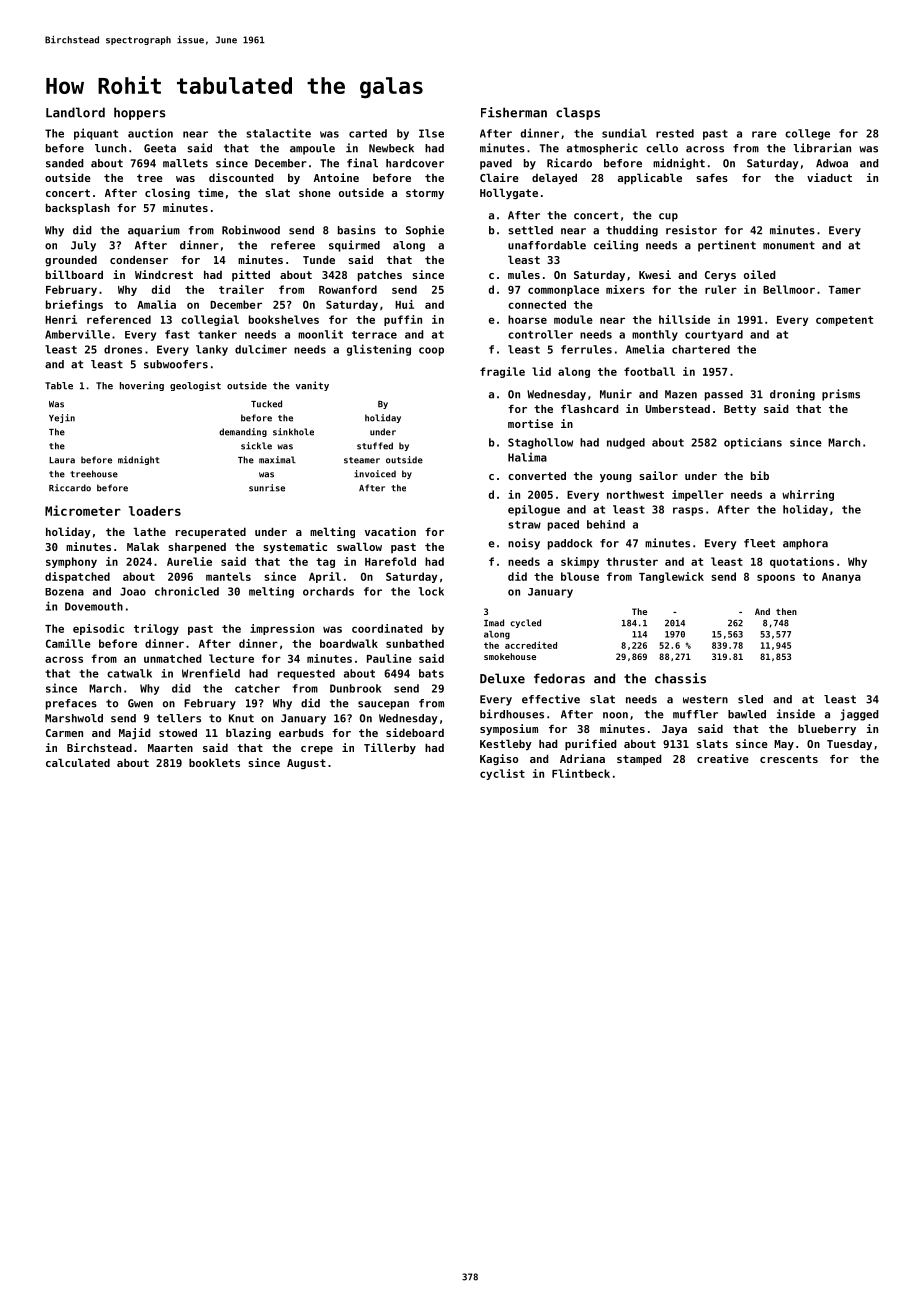  What do you see at coordinates (829, 177) in the image?
I see `viaduct` at bounding box center [829, 177].
